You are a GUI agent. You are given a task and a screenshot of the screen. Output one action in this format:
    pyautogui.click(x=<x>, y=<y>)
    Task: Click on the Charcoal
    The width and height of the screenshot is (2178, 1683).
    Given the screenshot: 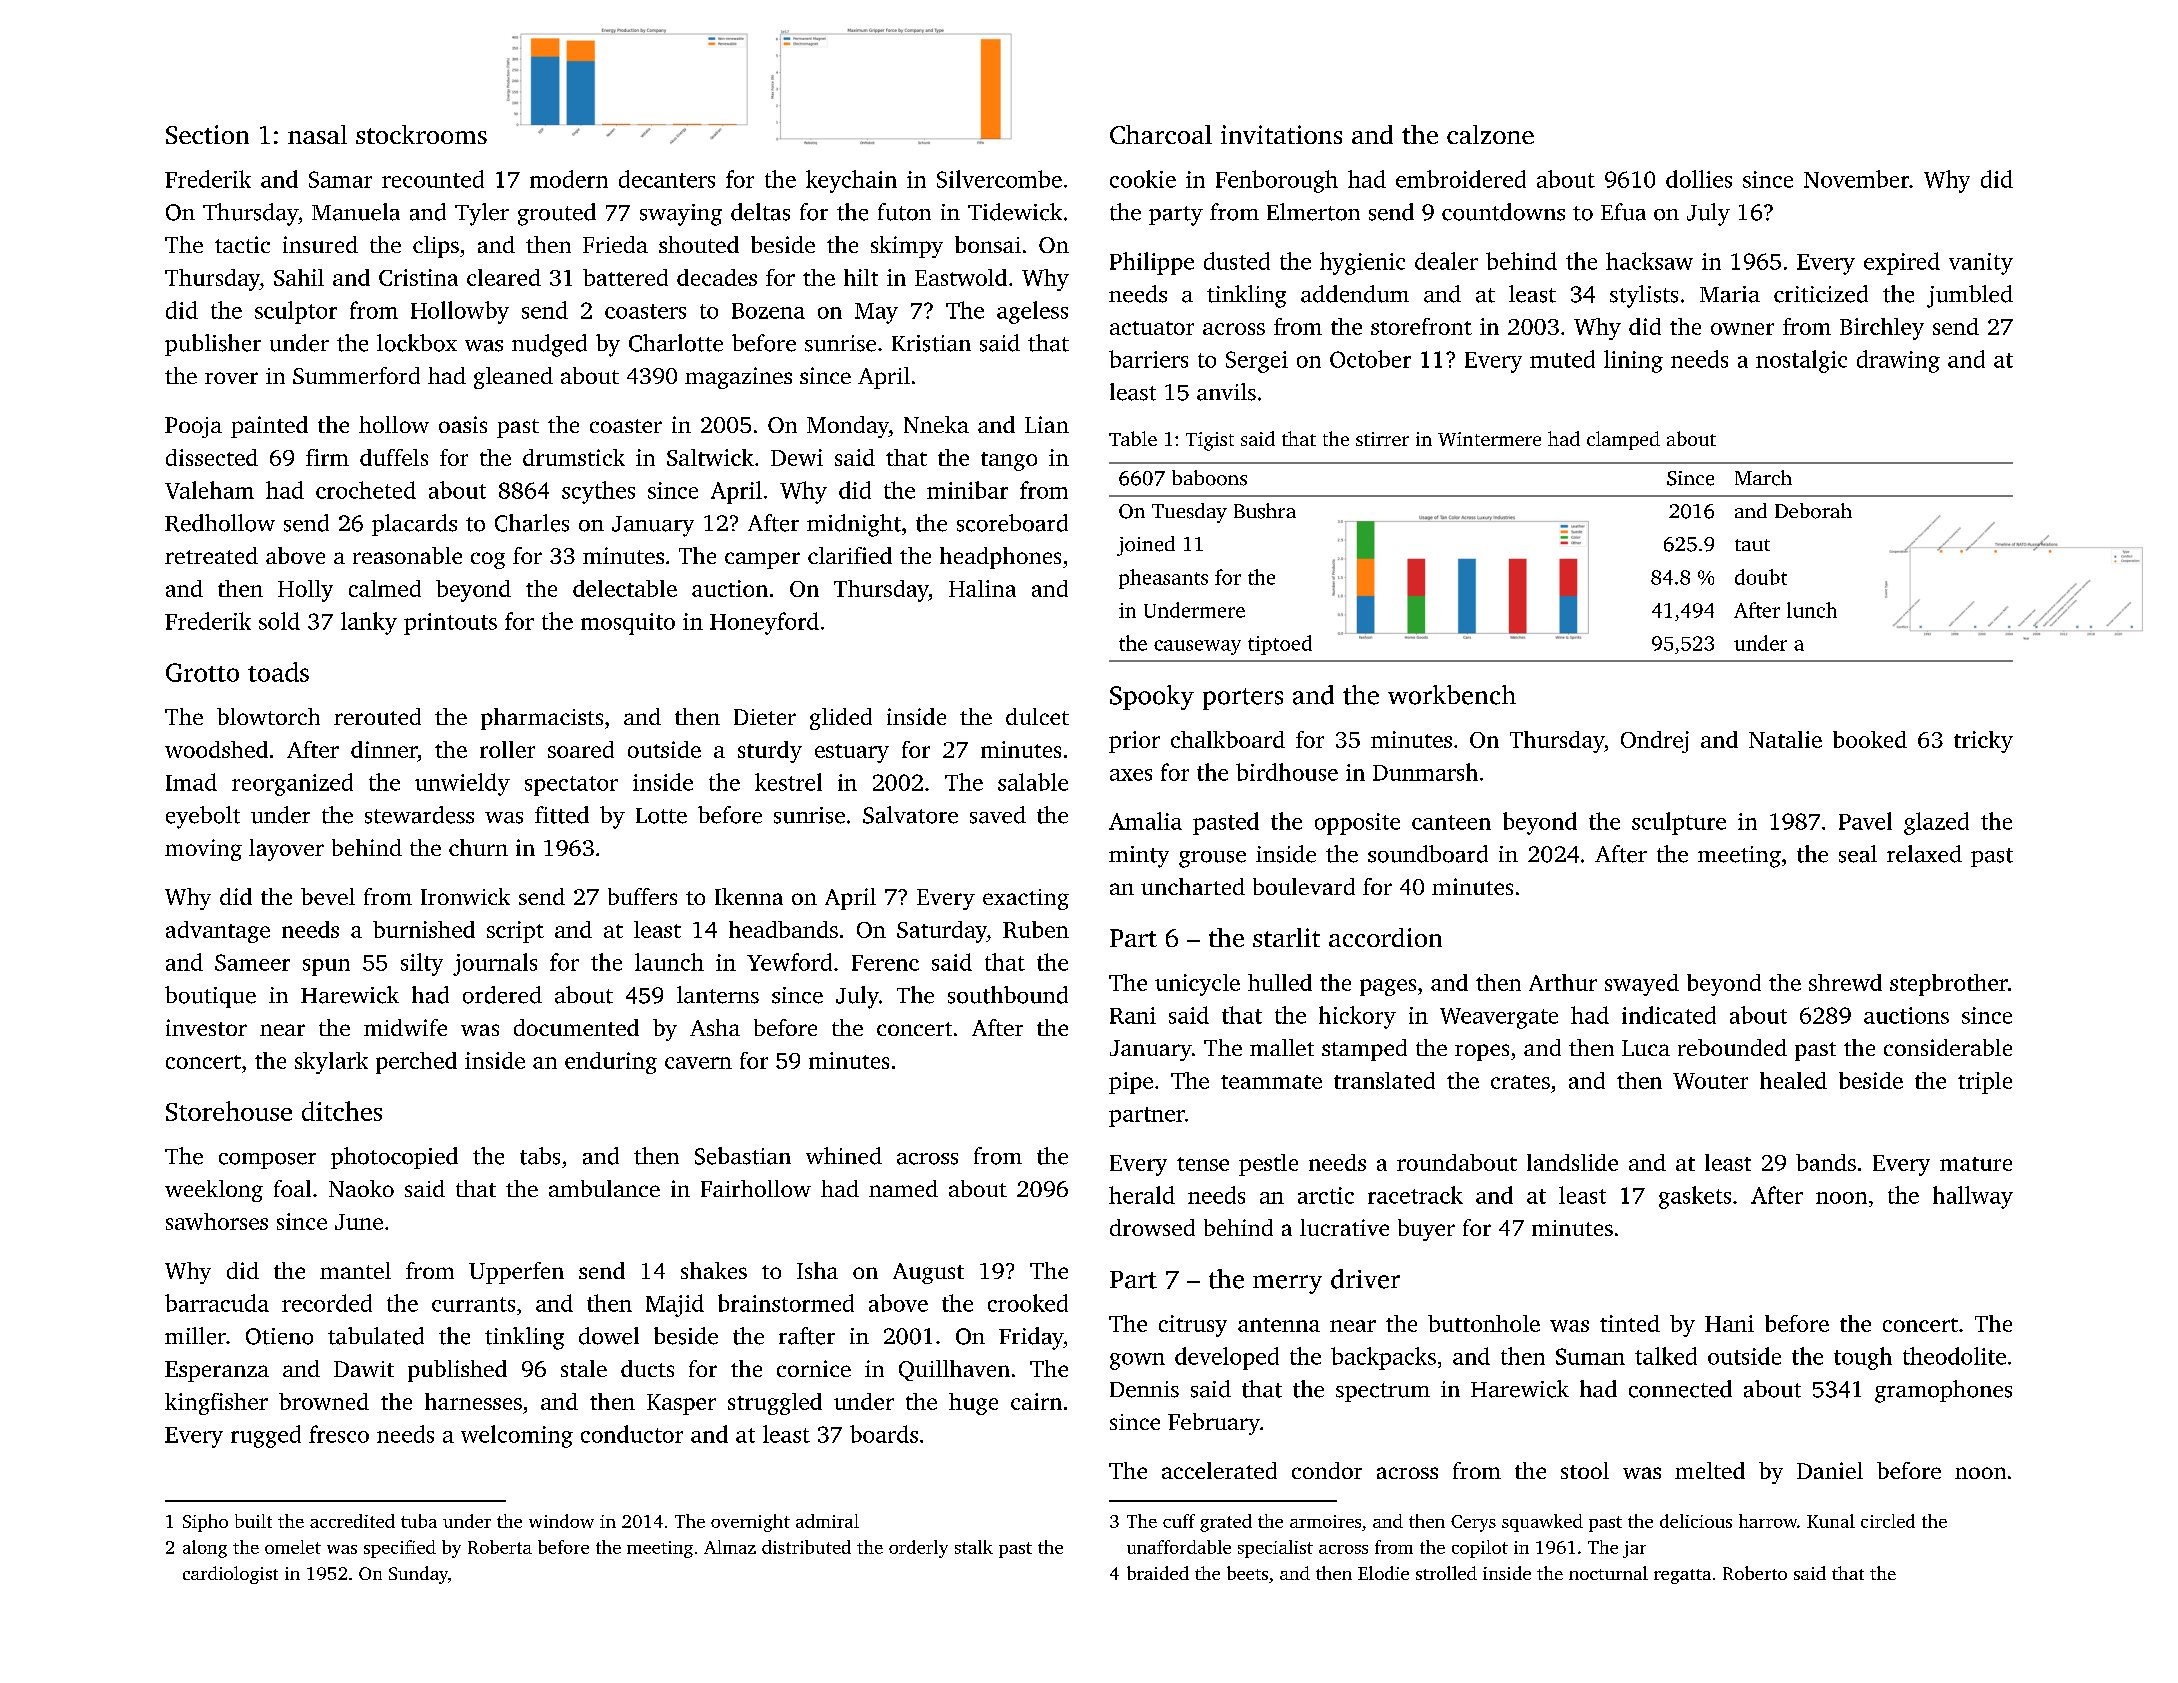 What is the action you would take?
    pyautogui.click(x=1161, y=134)
